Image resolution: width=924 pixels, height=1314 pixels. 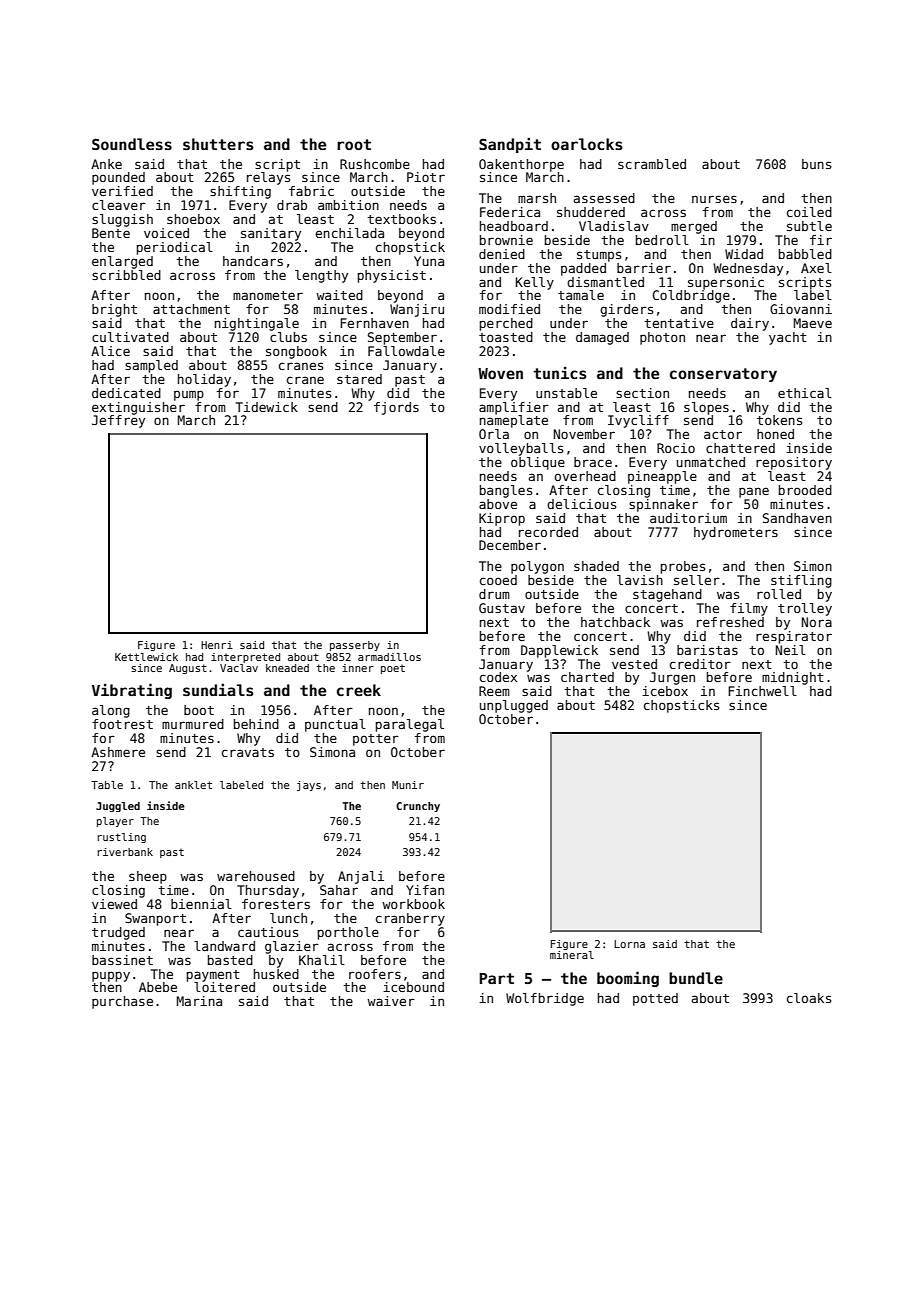 What do you see at coordinates (402, 219) in the screenshot?
I see `textbooks` at bounding box center [402, 219].
